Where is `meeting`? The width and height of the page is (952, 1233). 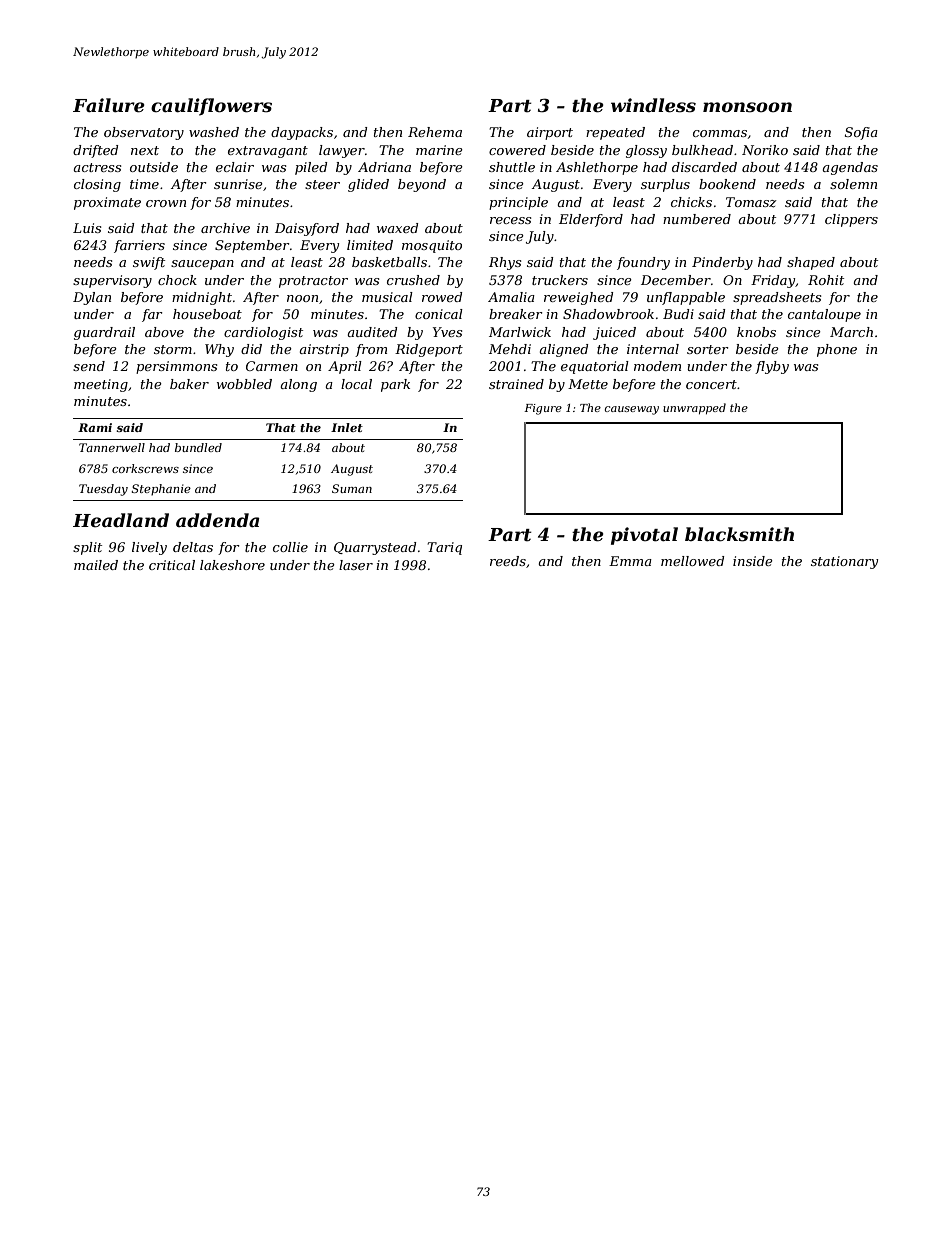
meeting is located at coordinates (101, 385).
